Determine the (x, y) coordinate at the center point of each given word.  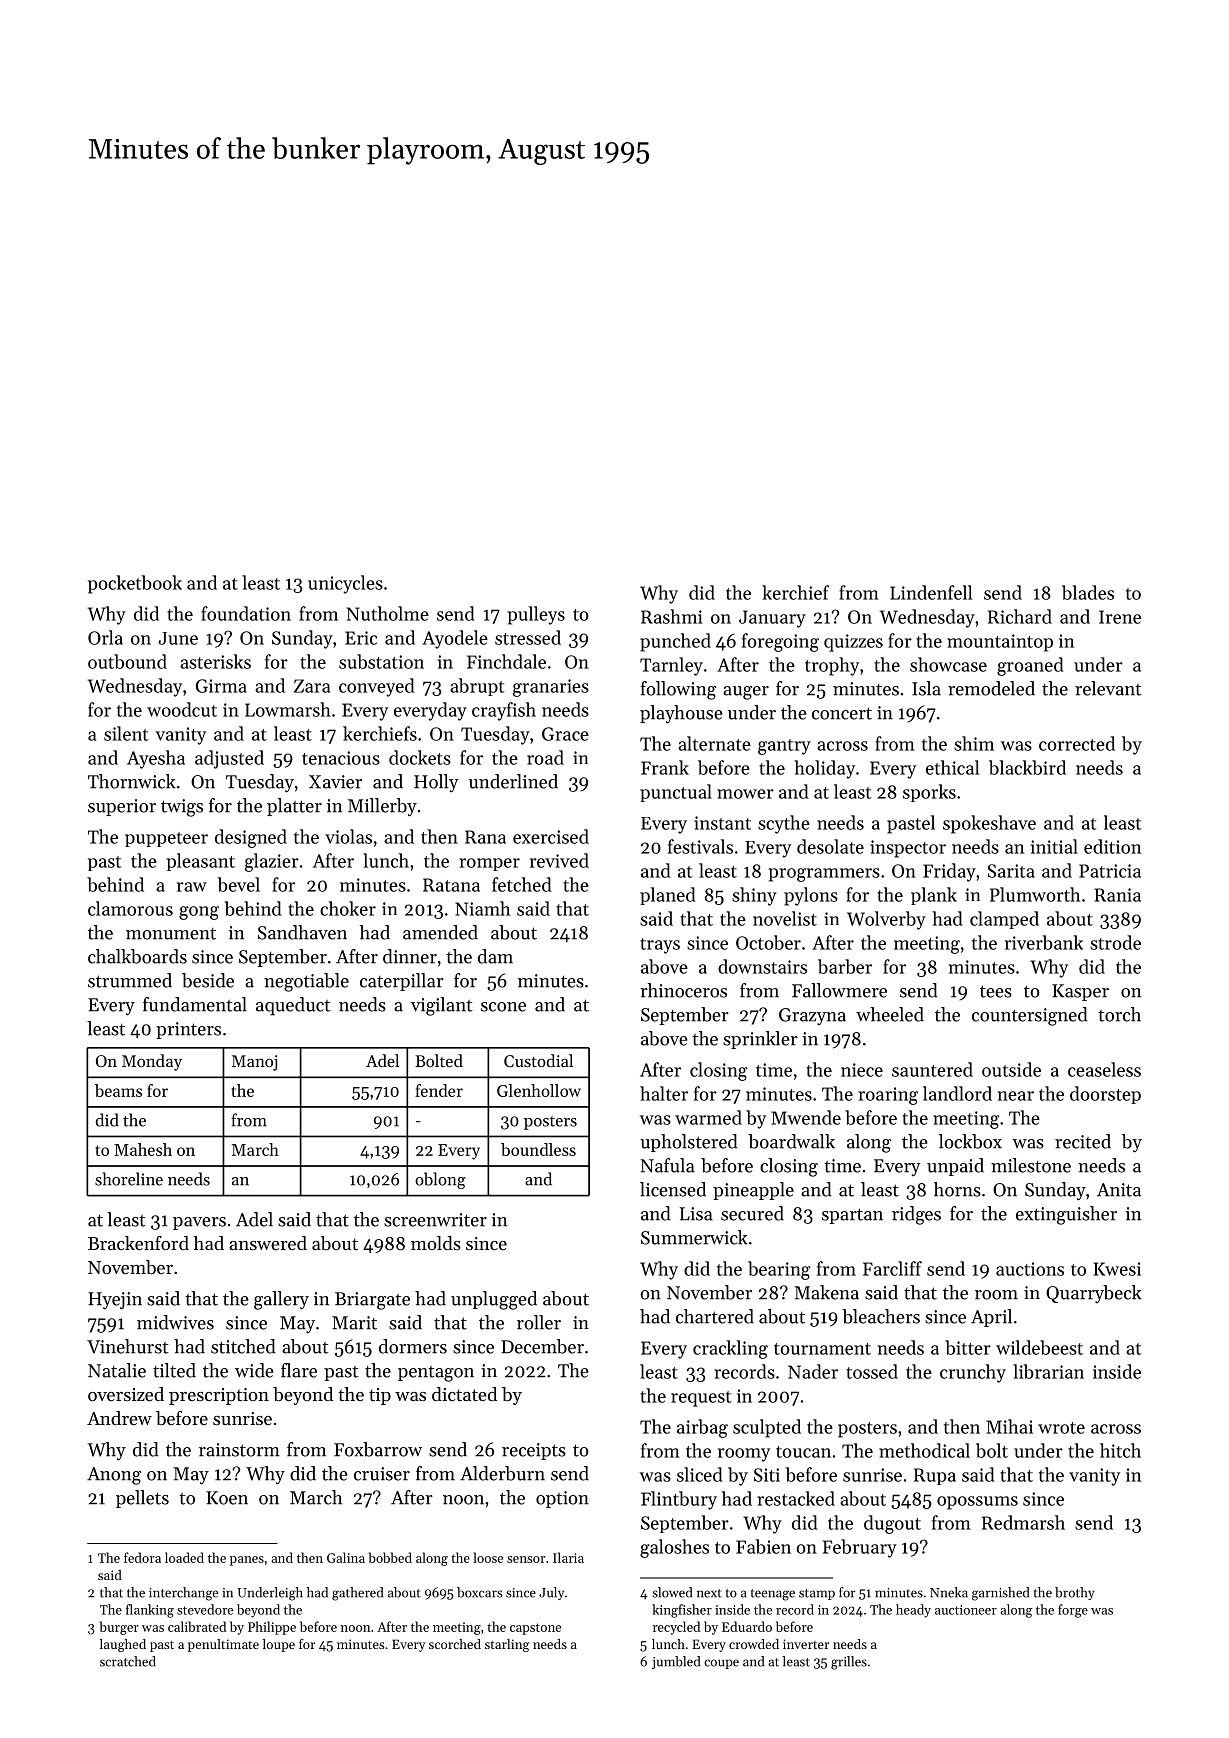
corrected (1077, 743)
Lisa (696, 1214)
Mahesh (143, 1149)
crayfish (504, 711)
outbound (127, 661)
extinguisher (1066, 1215)
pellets (142, 1499)
